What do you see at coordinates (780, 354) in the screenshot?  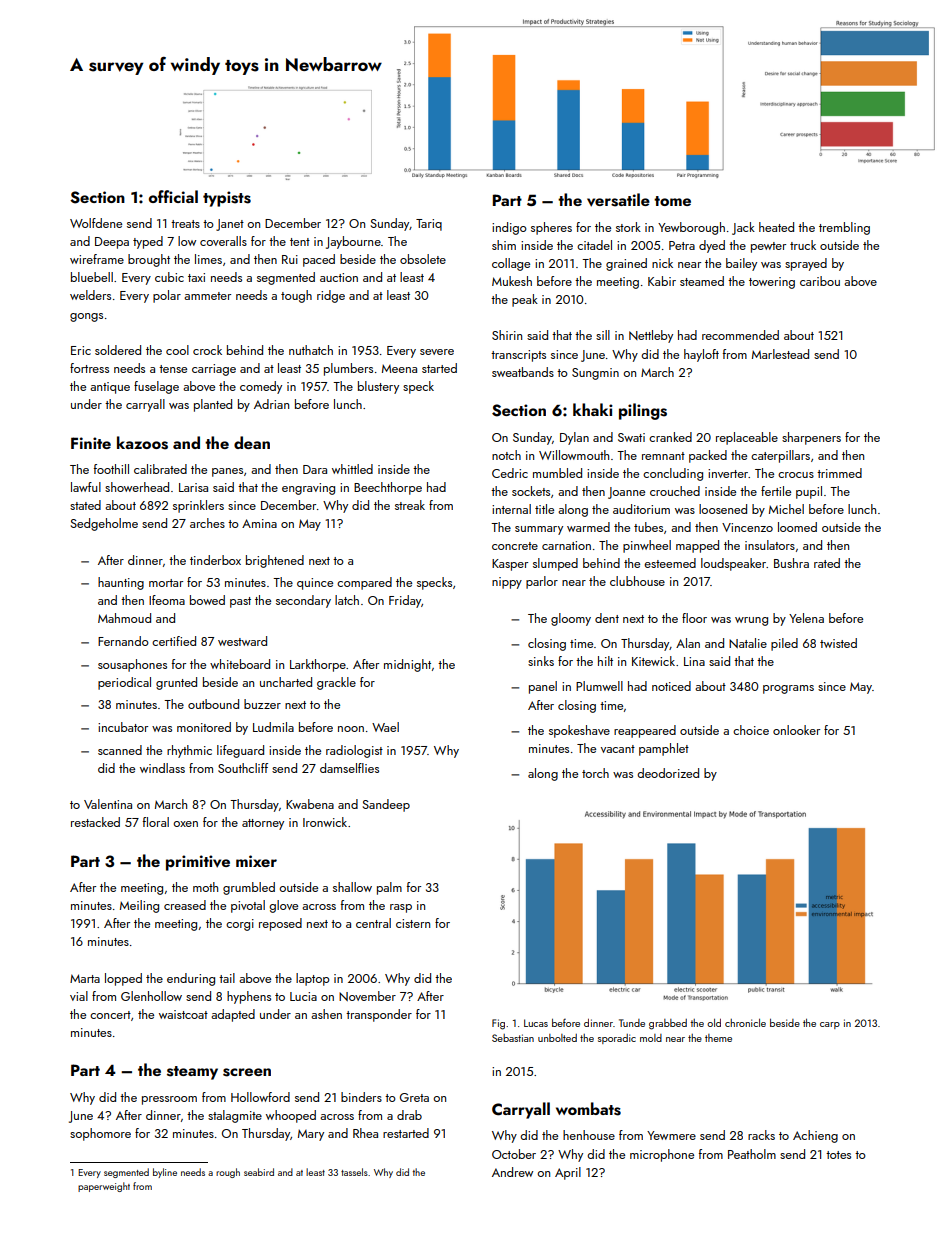 I see `Marlestead` at bounding box center [780, 354].
